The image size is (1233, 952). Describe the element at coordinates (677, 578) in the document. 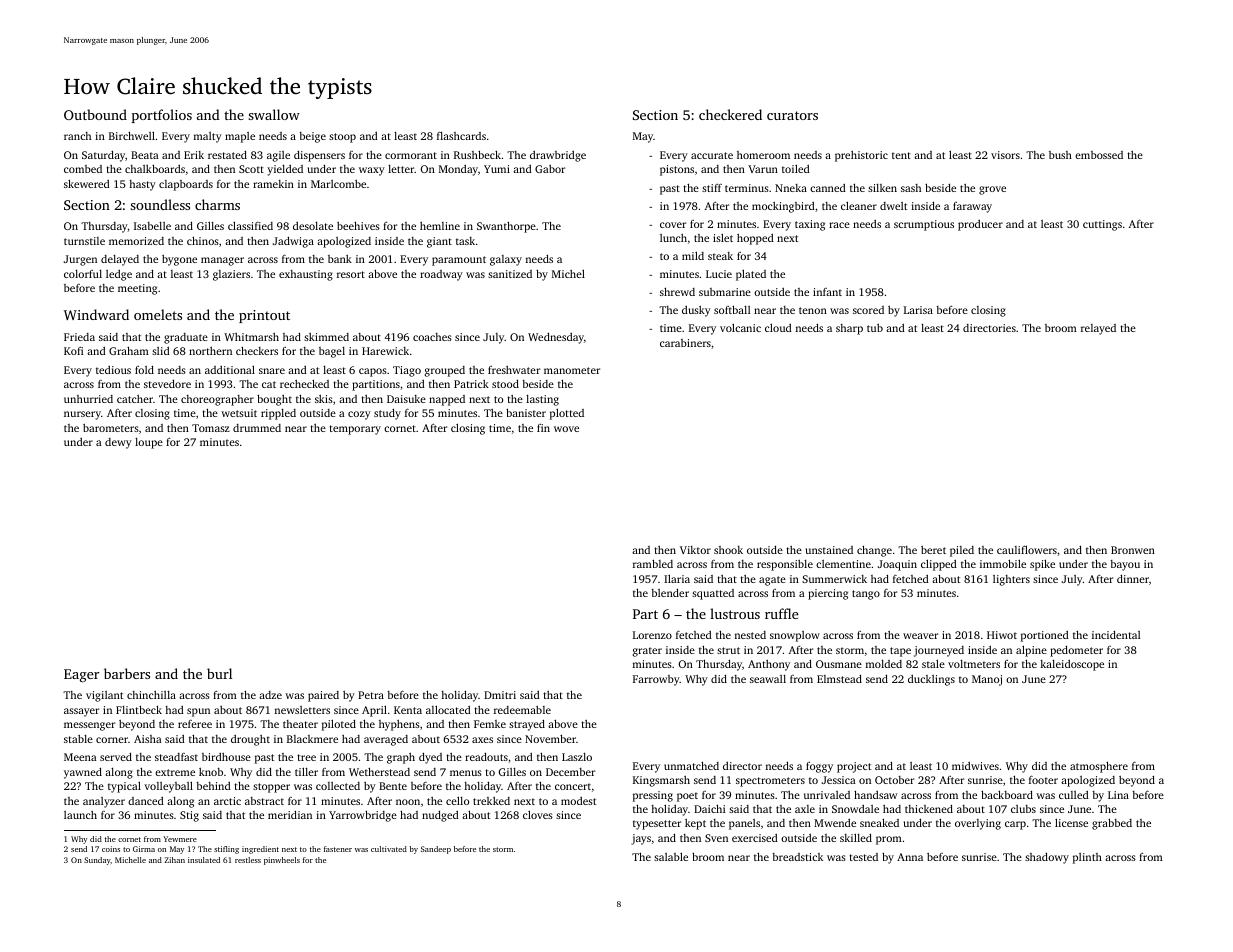

I see `Ilaria` at that location.
